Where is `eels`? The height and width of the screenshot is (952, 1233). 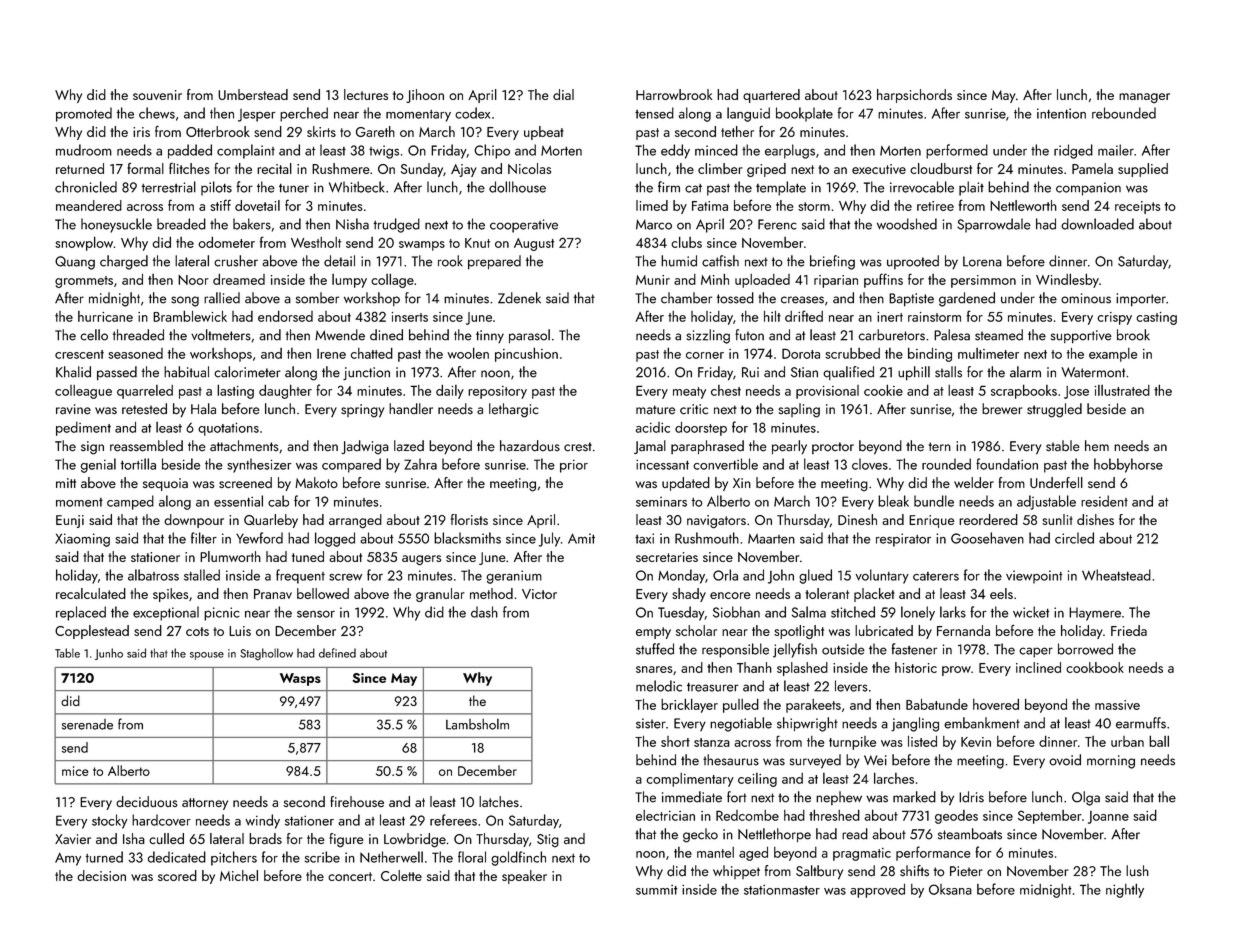 eels is located at coordinates (1001, 593).
